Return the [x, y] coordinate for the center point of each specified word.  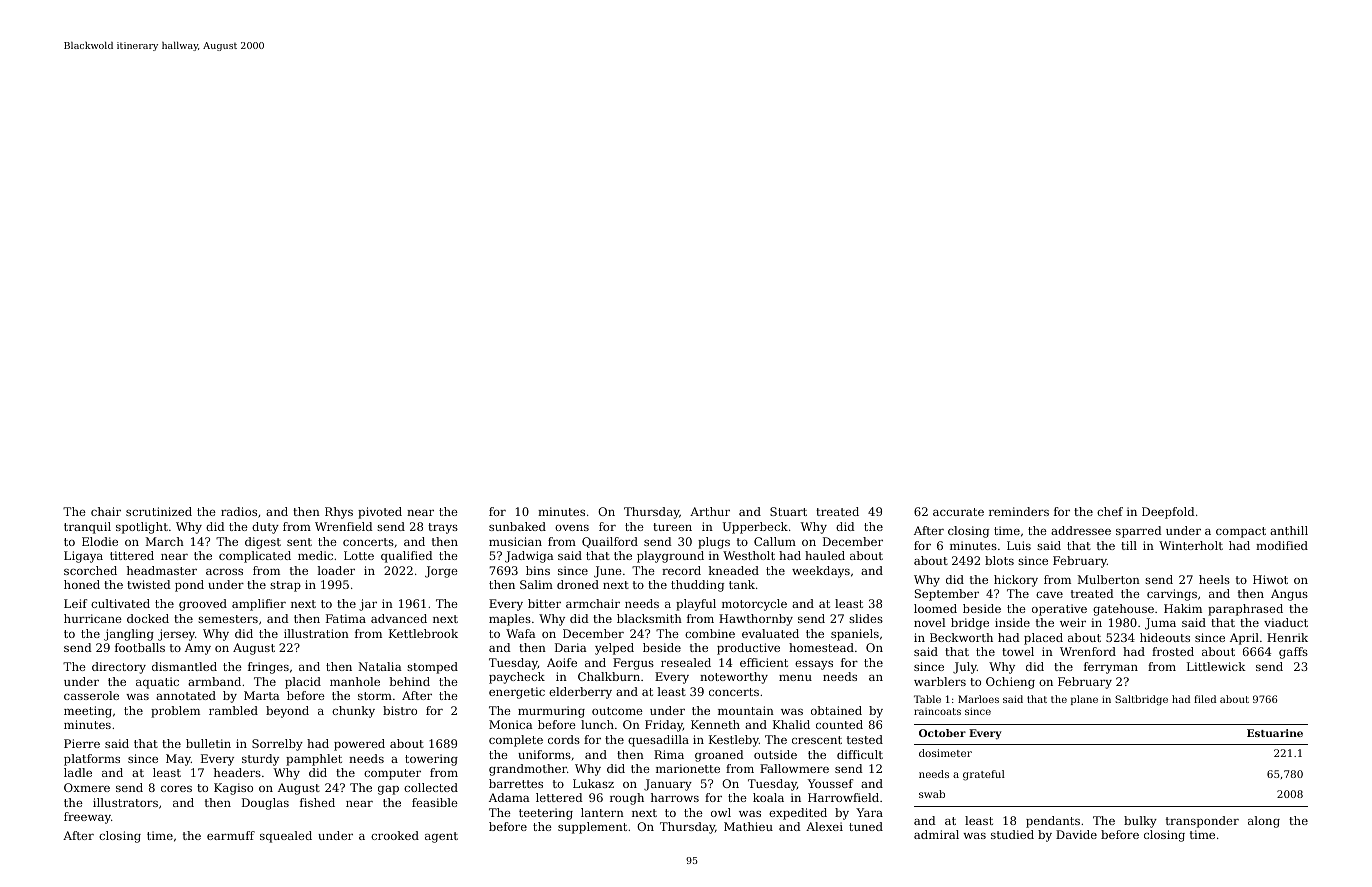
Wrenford [1088, 651]
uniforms [544, 754]
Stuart [788, 511]
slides [866, 618]
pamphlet [314, 760]
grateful [984, 775]
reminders [1019, 511]
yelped [614, 649]
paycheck [517, 678]
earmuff [231, 835]
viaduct [1286, 622]
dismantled [184, 666]
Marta [262, 695]
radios [239, 511]
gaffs [1293, 653]
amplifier [259, 605]
